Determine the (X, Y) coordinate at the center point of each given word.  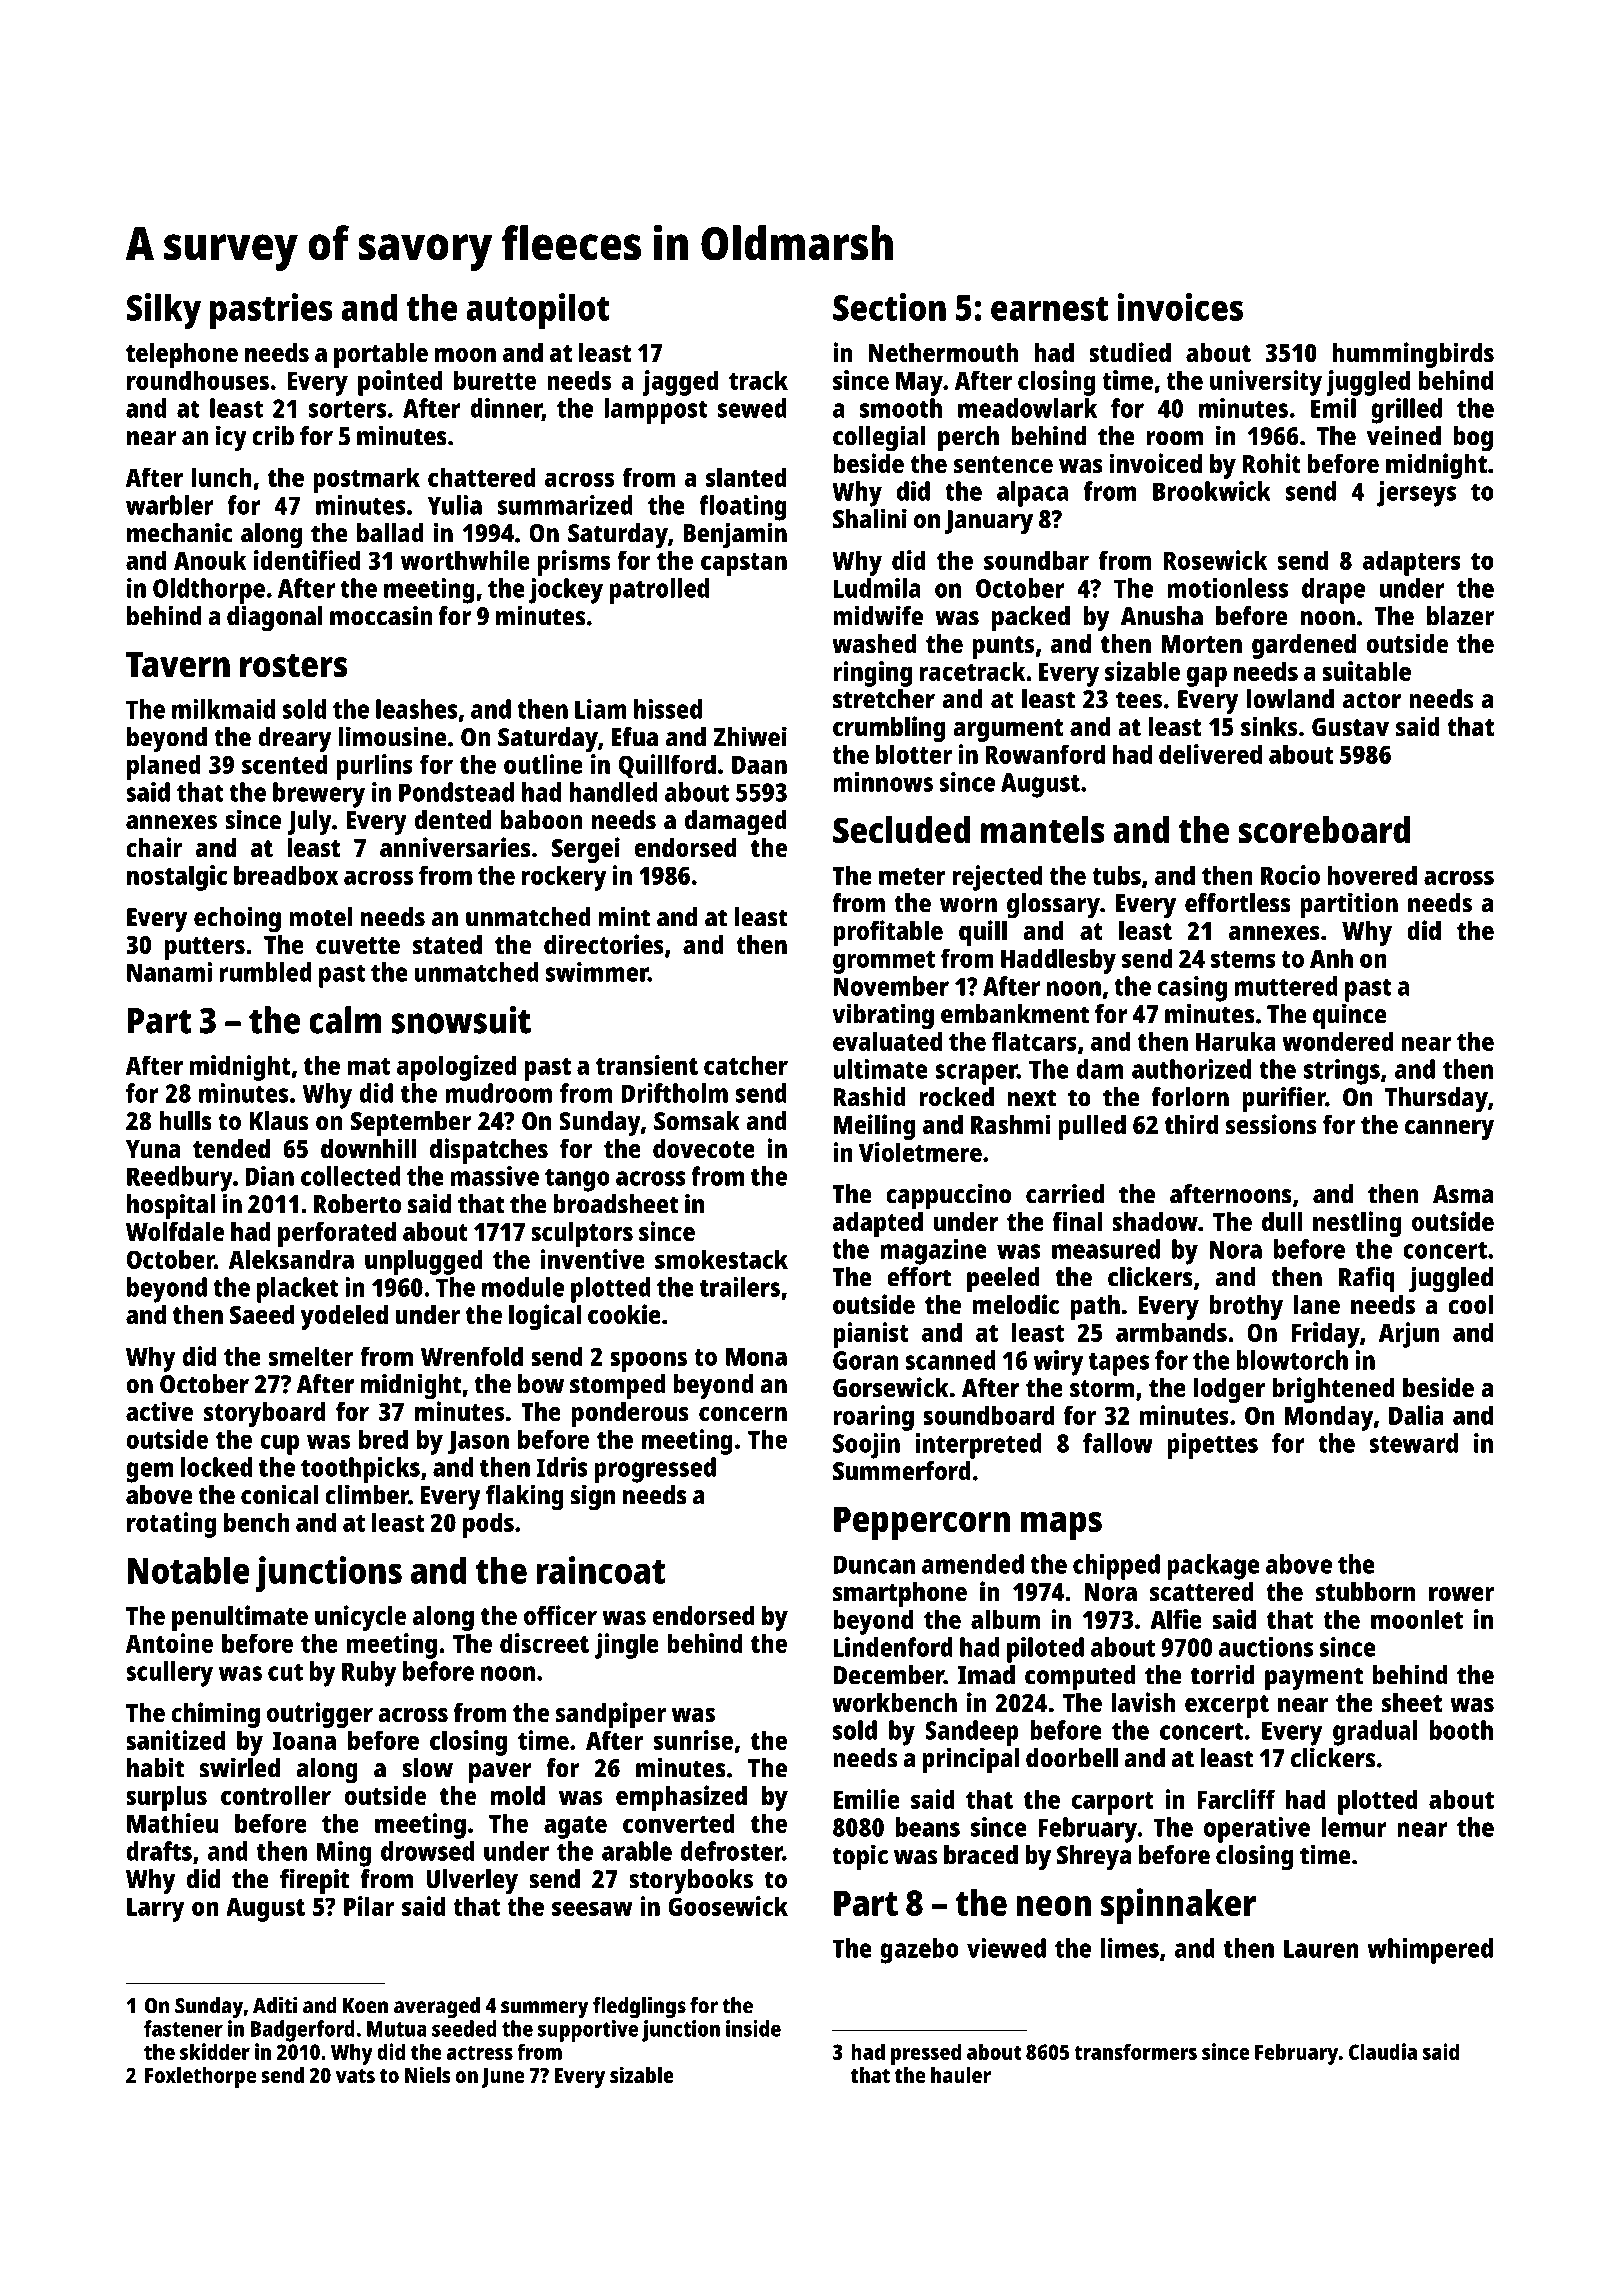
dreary (294, 740)
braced (981, 1855)
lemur (1354, 1827)
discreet (544, 1643)
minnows (883, 782)
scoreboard (1324, 830)
